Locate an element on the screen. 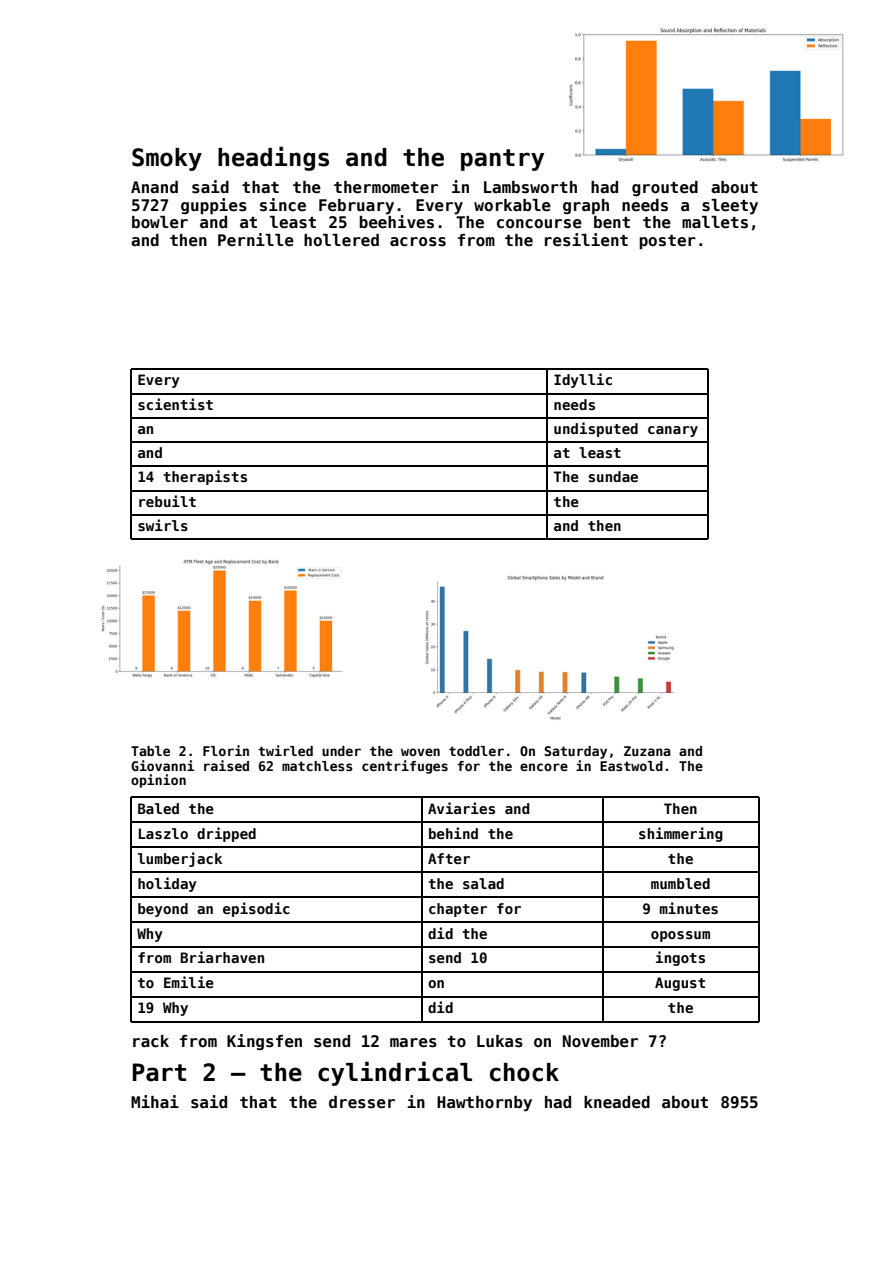 The height and width of the screenshot is (1262, 890). Idyllic is located at coordinates (583, 380).
